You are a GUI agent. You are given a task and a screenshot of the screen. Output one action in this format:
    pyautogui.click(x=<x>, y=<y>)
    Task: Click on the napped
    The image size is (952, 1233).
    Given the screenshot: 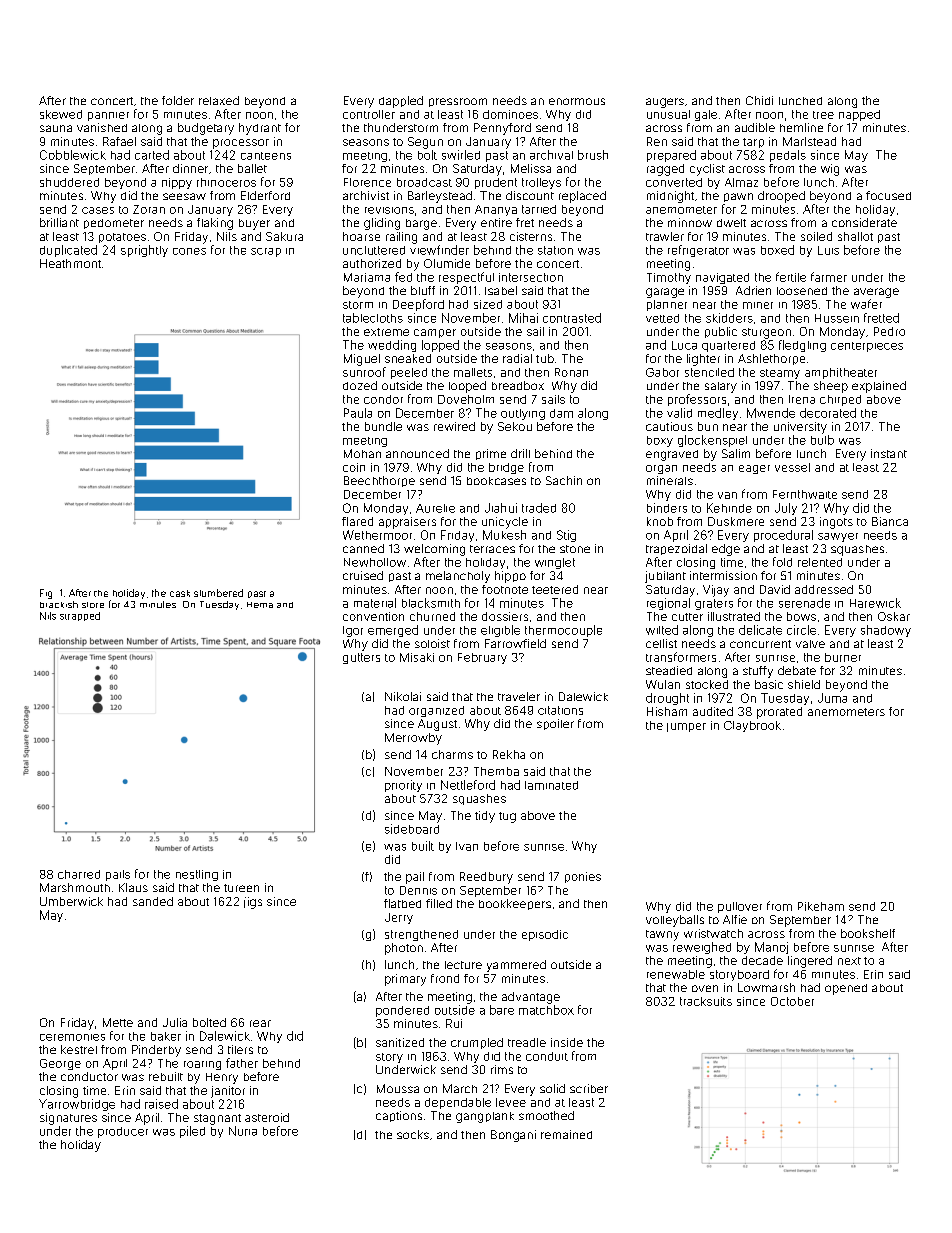 What is the action you would take?
    pyautogui.click(x=859, y=115)
